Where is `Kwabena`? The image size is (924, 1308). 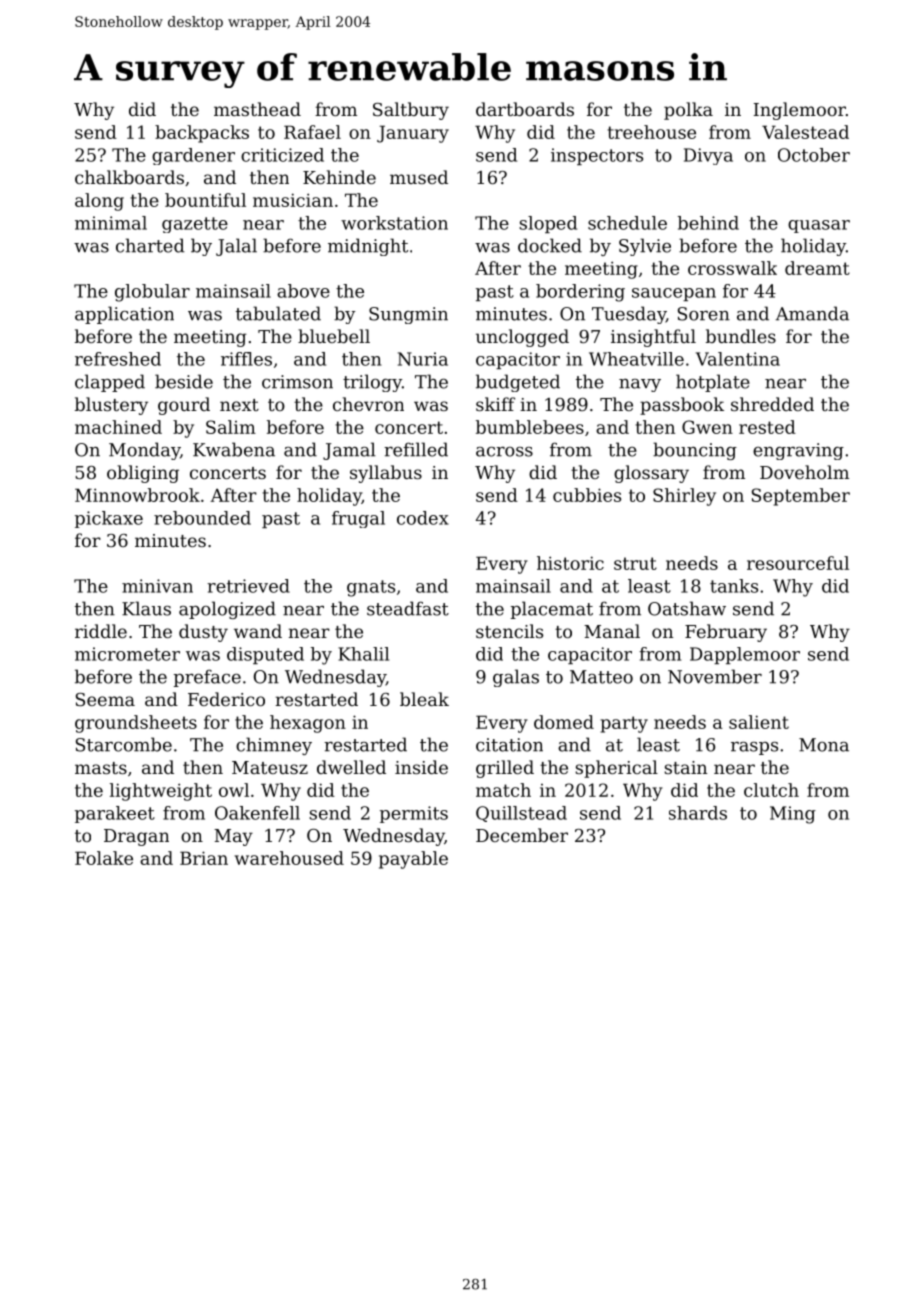
Kwabena is located at coordinates (234, 449).
